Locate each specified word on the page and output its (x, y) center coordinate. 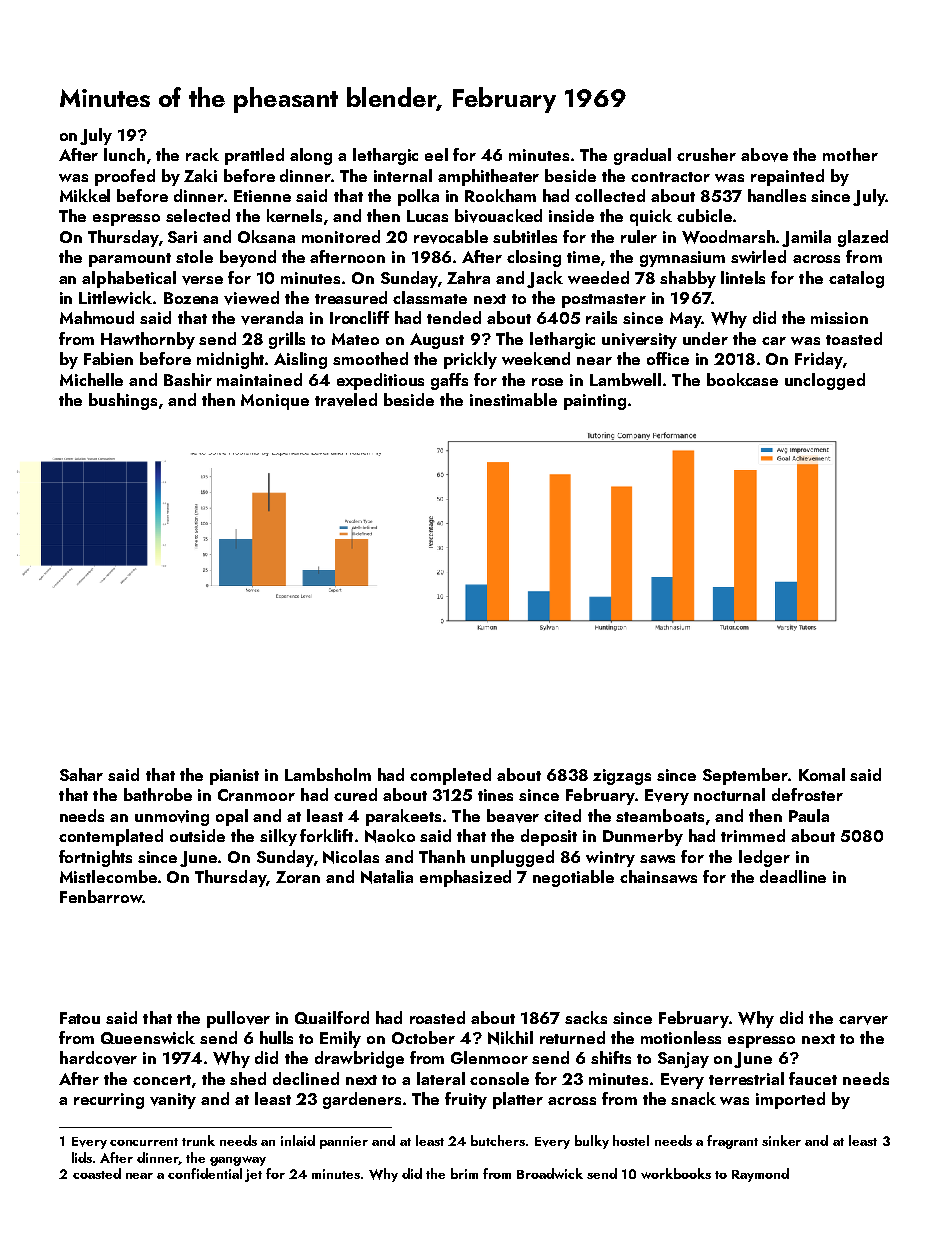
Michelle (91, 379)
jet (253, 1175)
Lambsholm (328, 774)
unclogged (825, 381)
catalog (856, 279)
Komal (822, 774)
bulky (592, 1142)
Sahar (81, 774)
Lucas (427, 216)
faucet (813, 1078)
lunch (124, 154)
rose (547, 382)
